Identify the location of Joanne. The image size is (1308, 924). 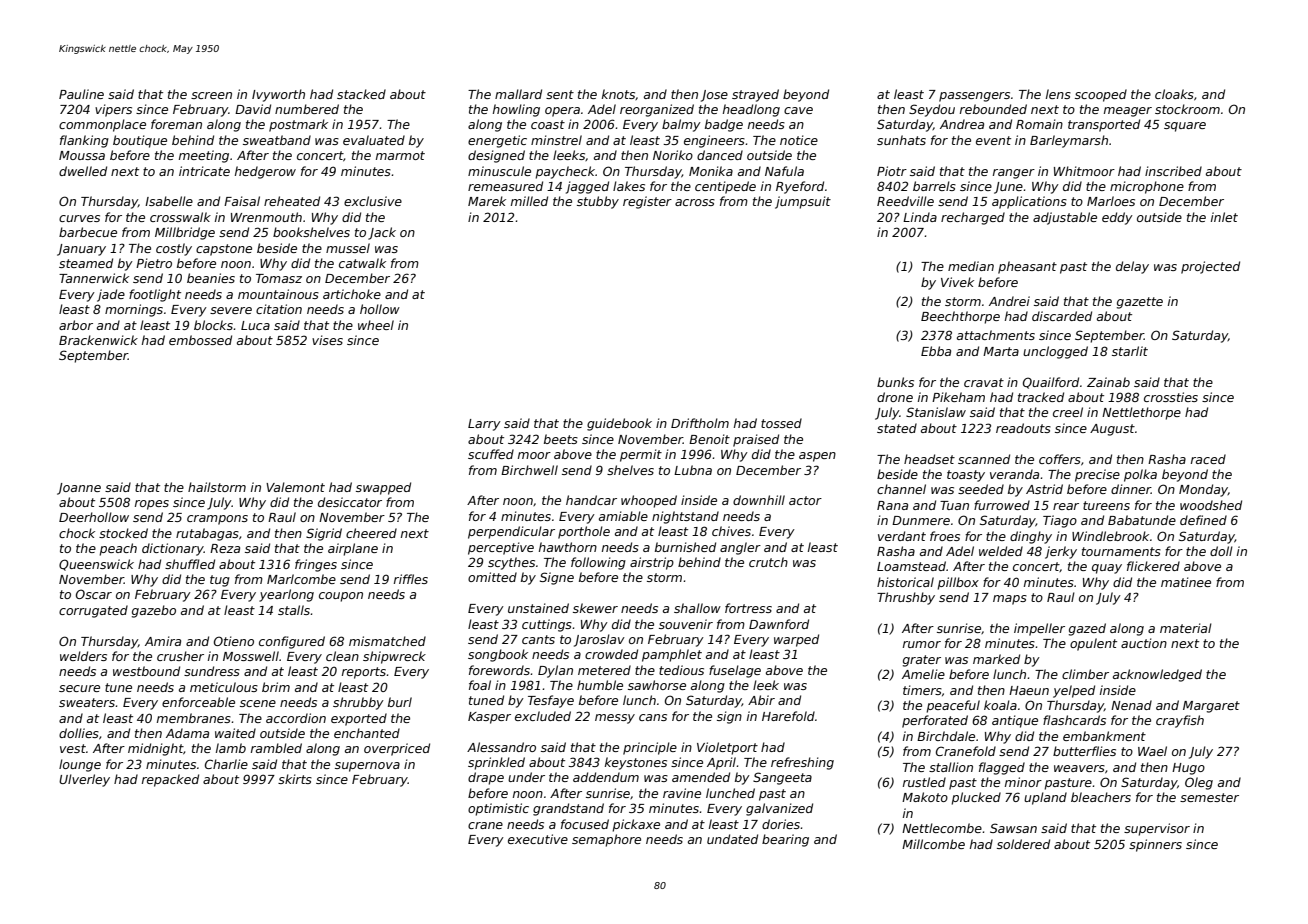
(79, 489).
